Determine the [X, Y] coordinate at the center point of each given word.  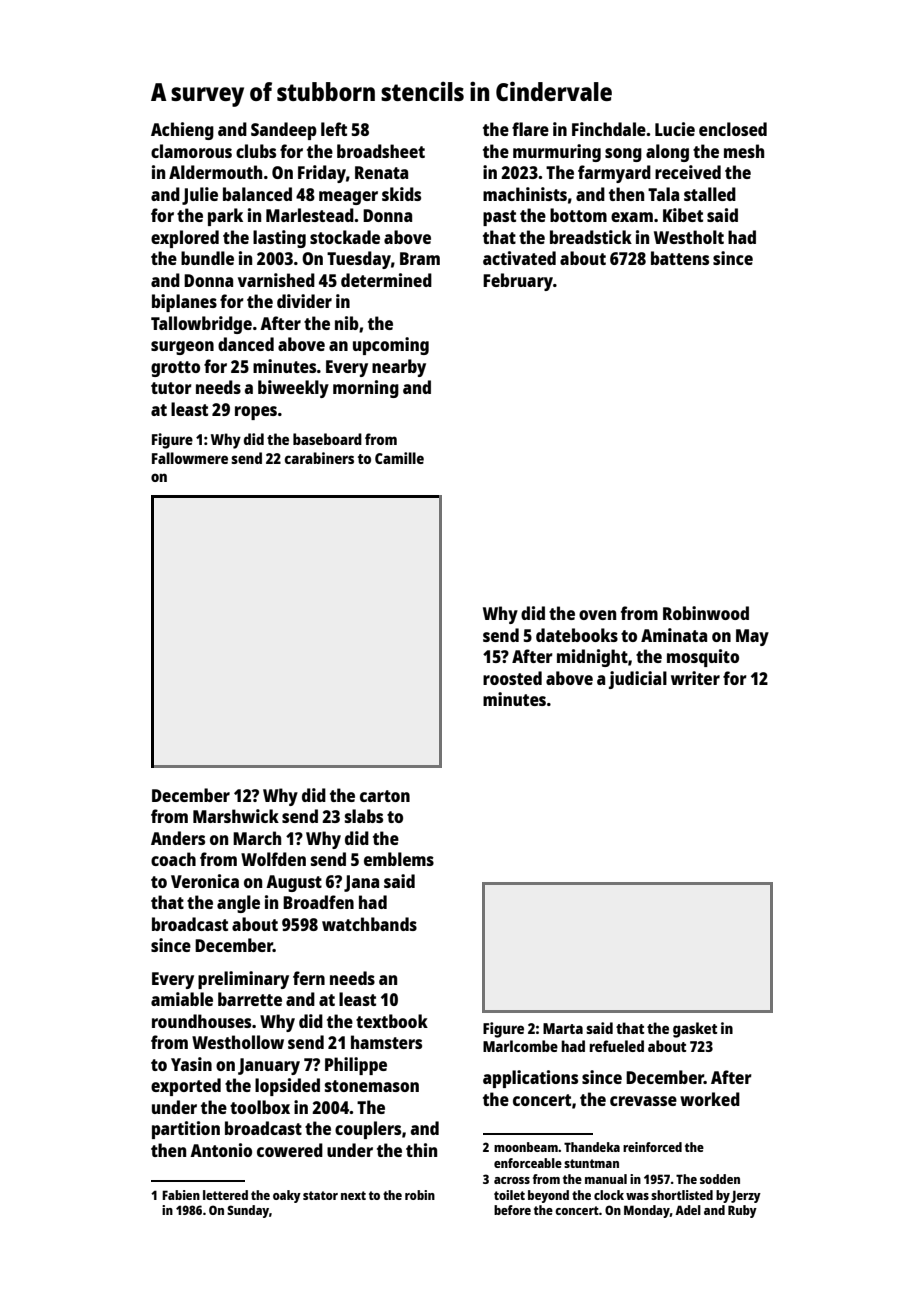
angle [238, 904]
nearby [399, 368]
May [752, 637]
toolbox [260, 1107]
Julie [200, 196]
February [518, 282]
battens [680, 258]
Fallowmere [190, 458]
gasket [695, 1030]
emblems [399, 859]
